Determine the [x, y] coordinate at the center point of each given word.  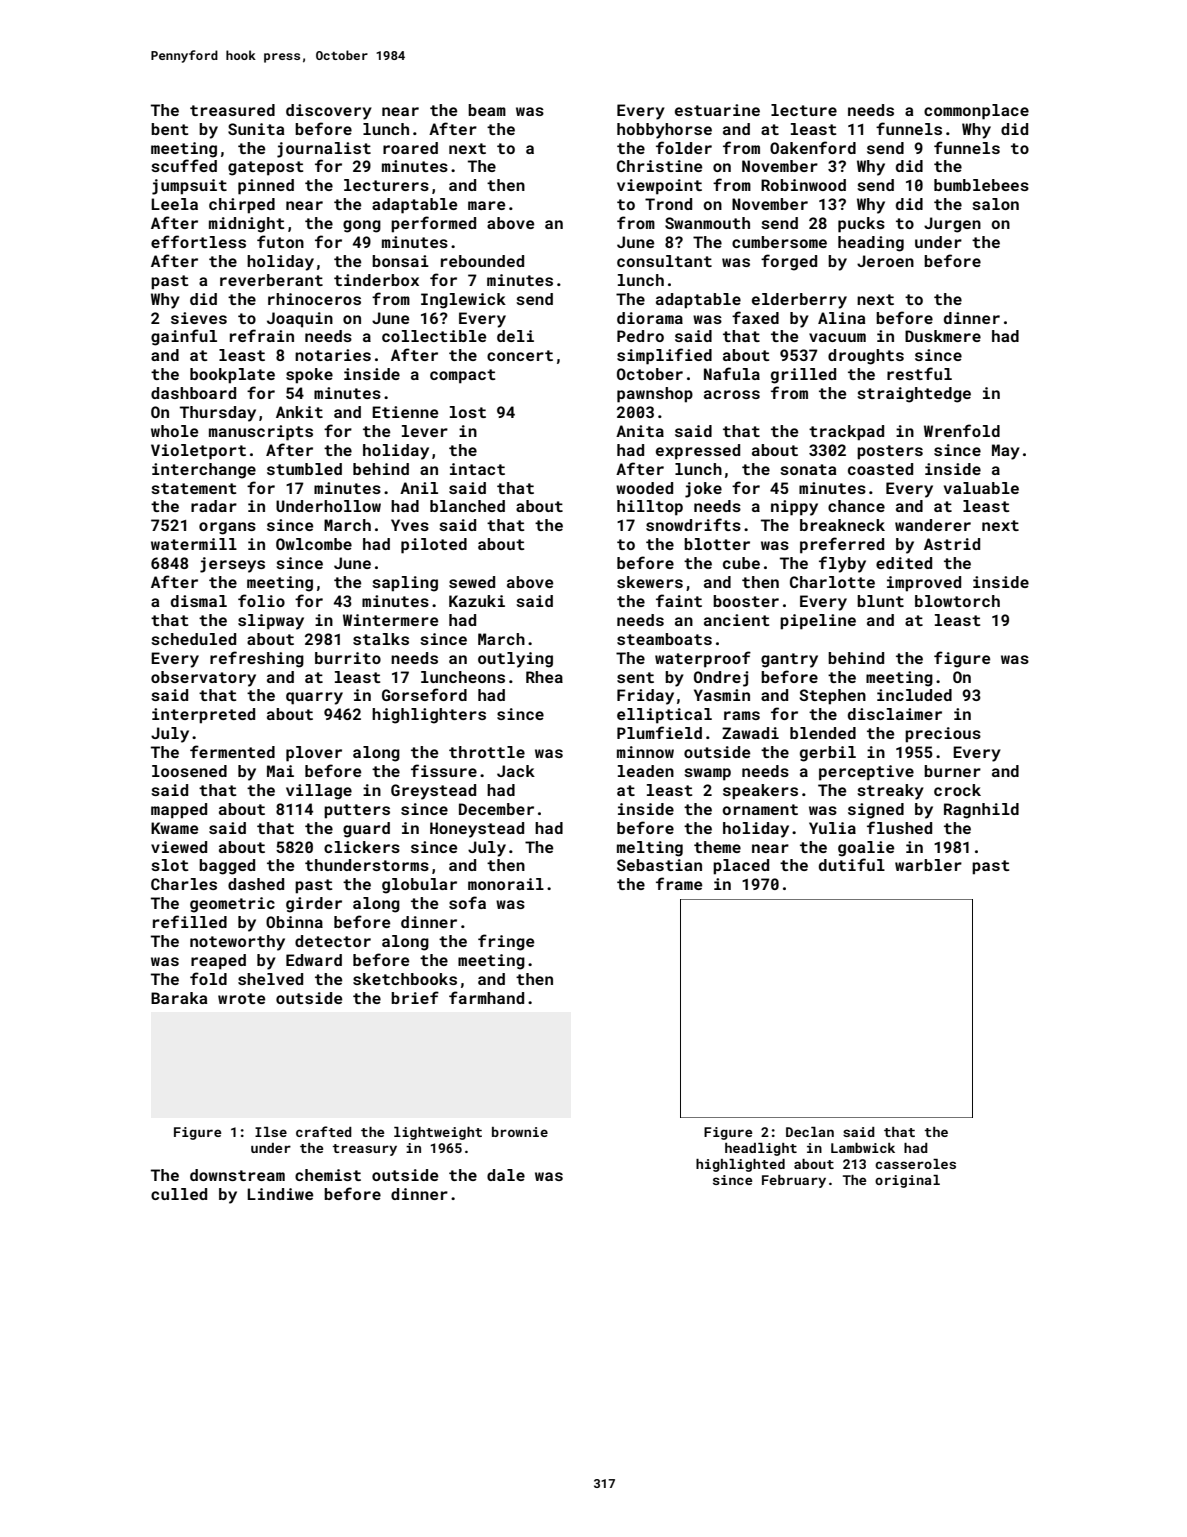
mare [486, 205]
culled [179, 1194]
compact [462, 376]
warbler [928, 865]
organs [227, 528]
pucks [861, 225]
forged [789, 262]
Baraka [179, 998]
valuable [981, 488]
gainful [184, 337]
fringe [506, 942]
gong [362, 226]
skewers [650, 582]
